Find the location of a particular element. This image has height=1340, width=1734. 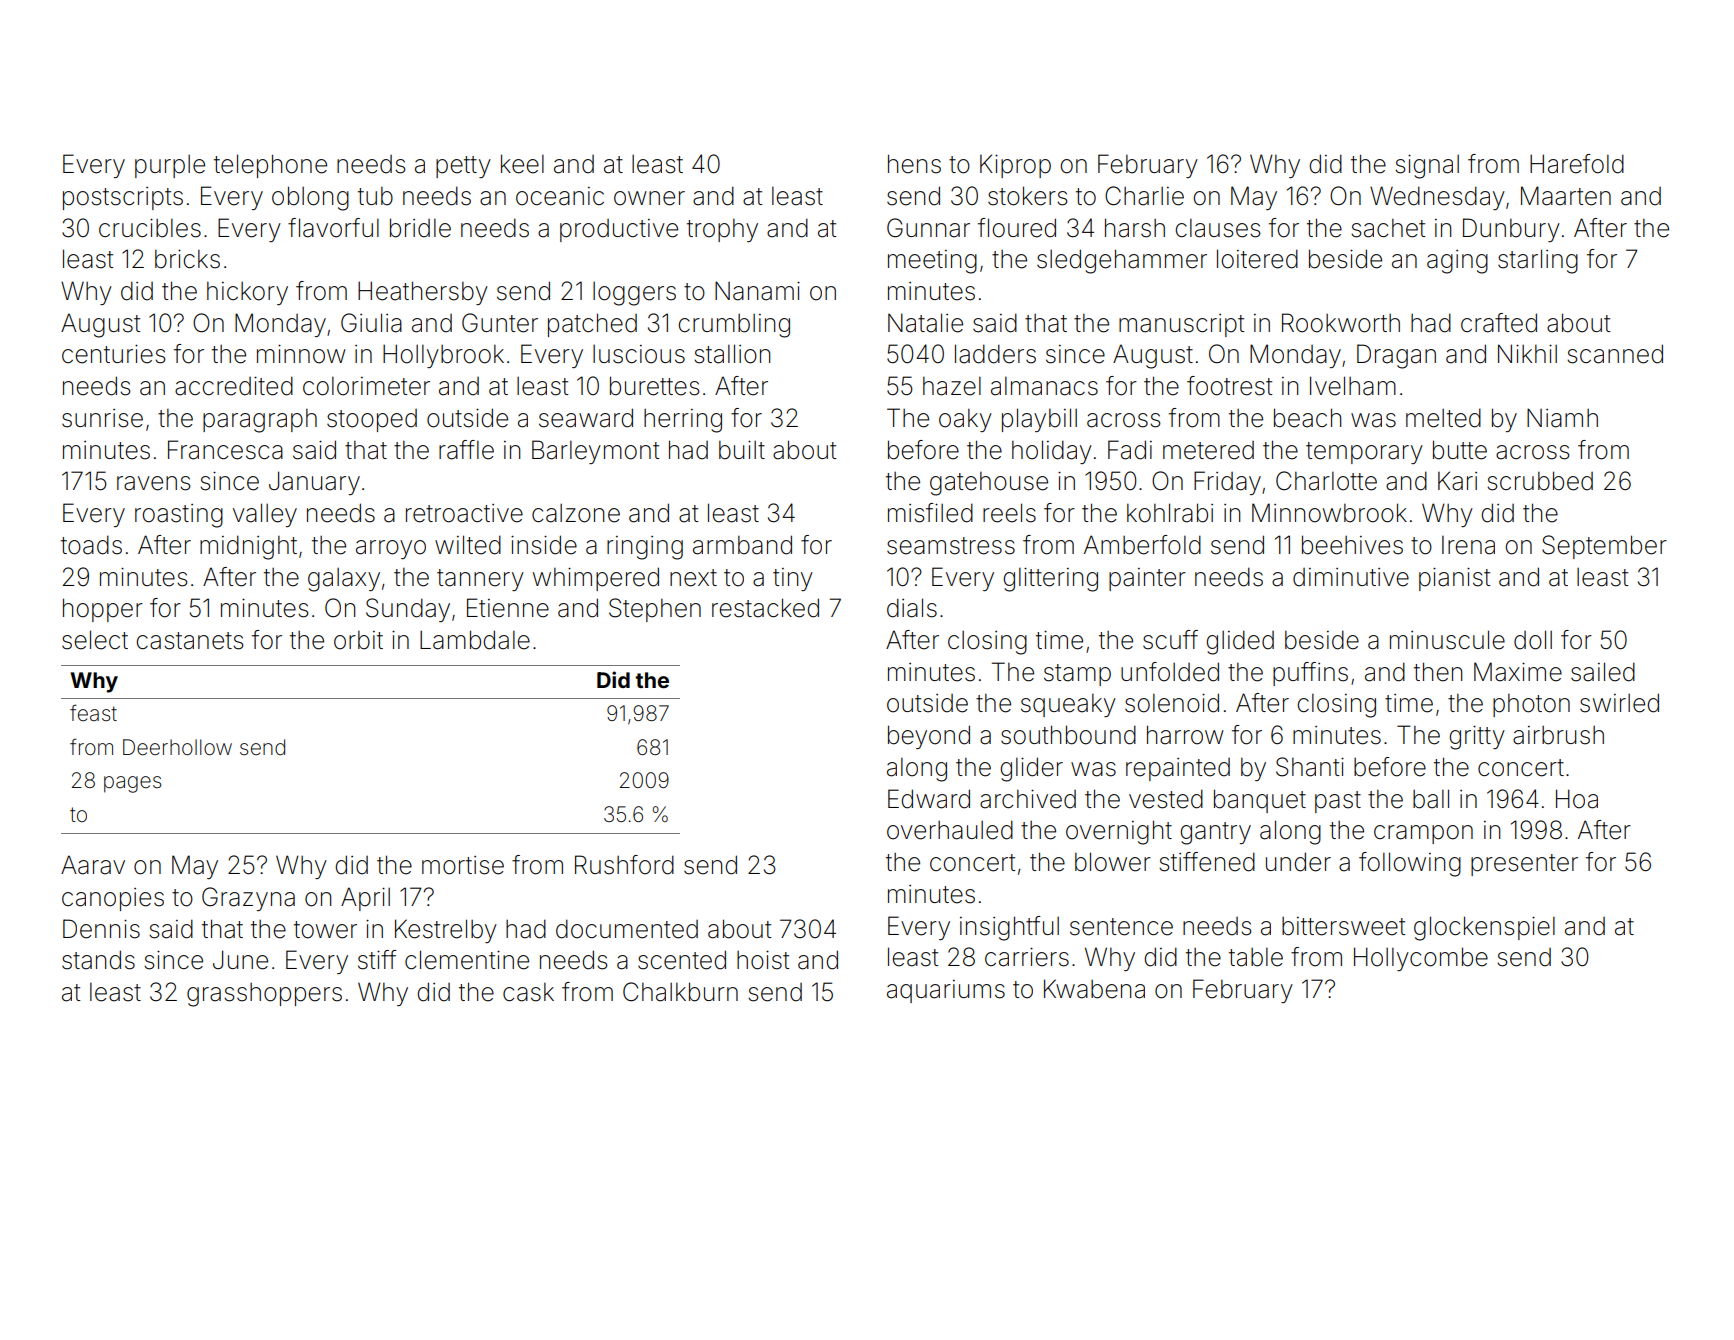

hens is located at coordinates (914, 164).
